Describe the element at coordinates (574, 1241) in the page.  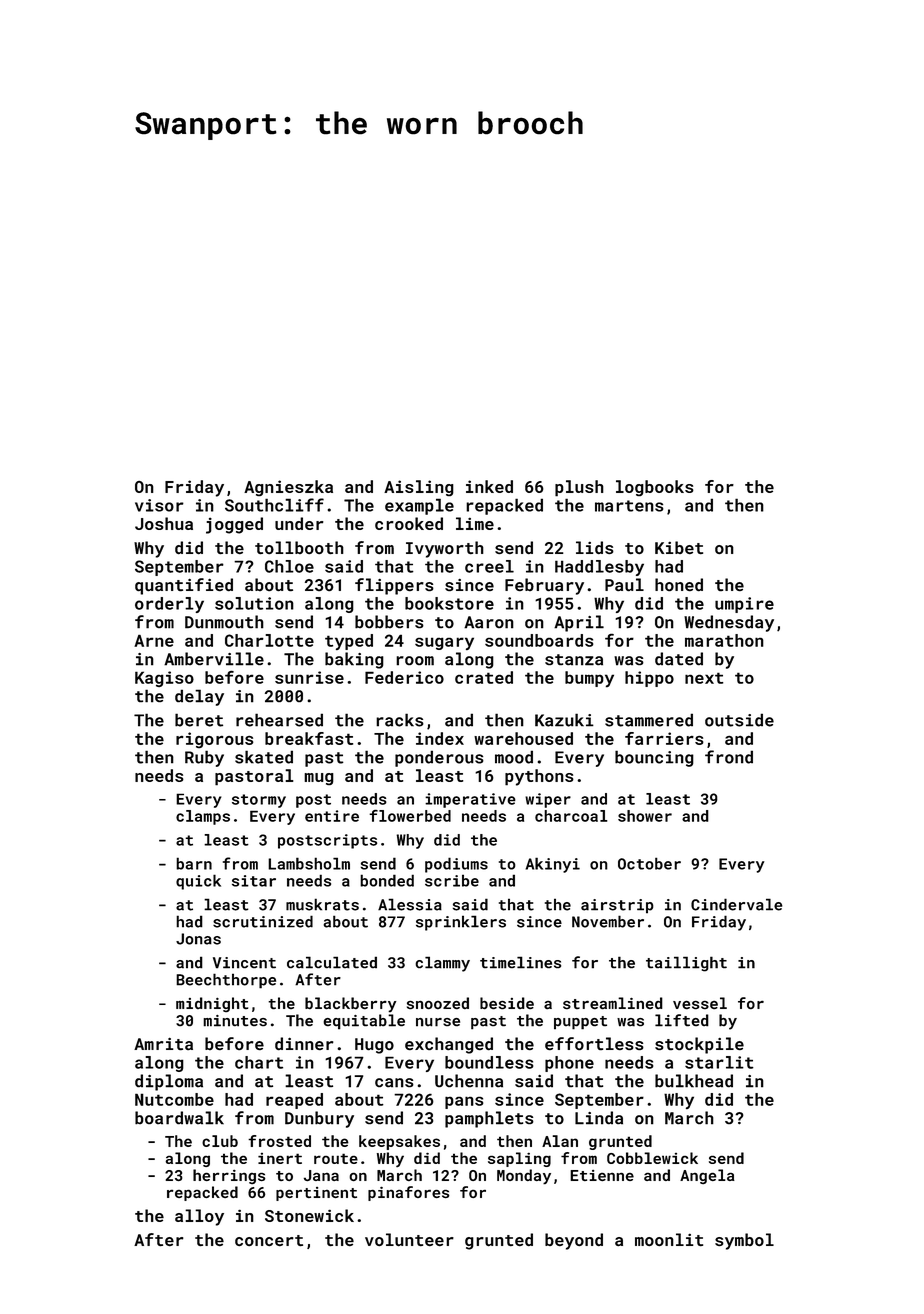
I see `beyond` at that location.
